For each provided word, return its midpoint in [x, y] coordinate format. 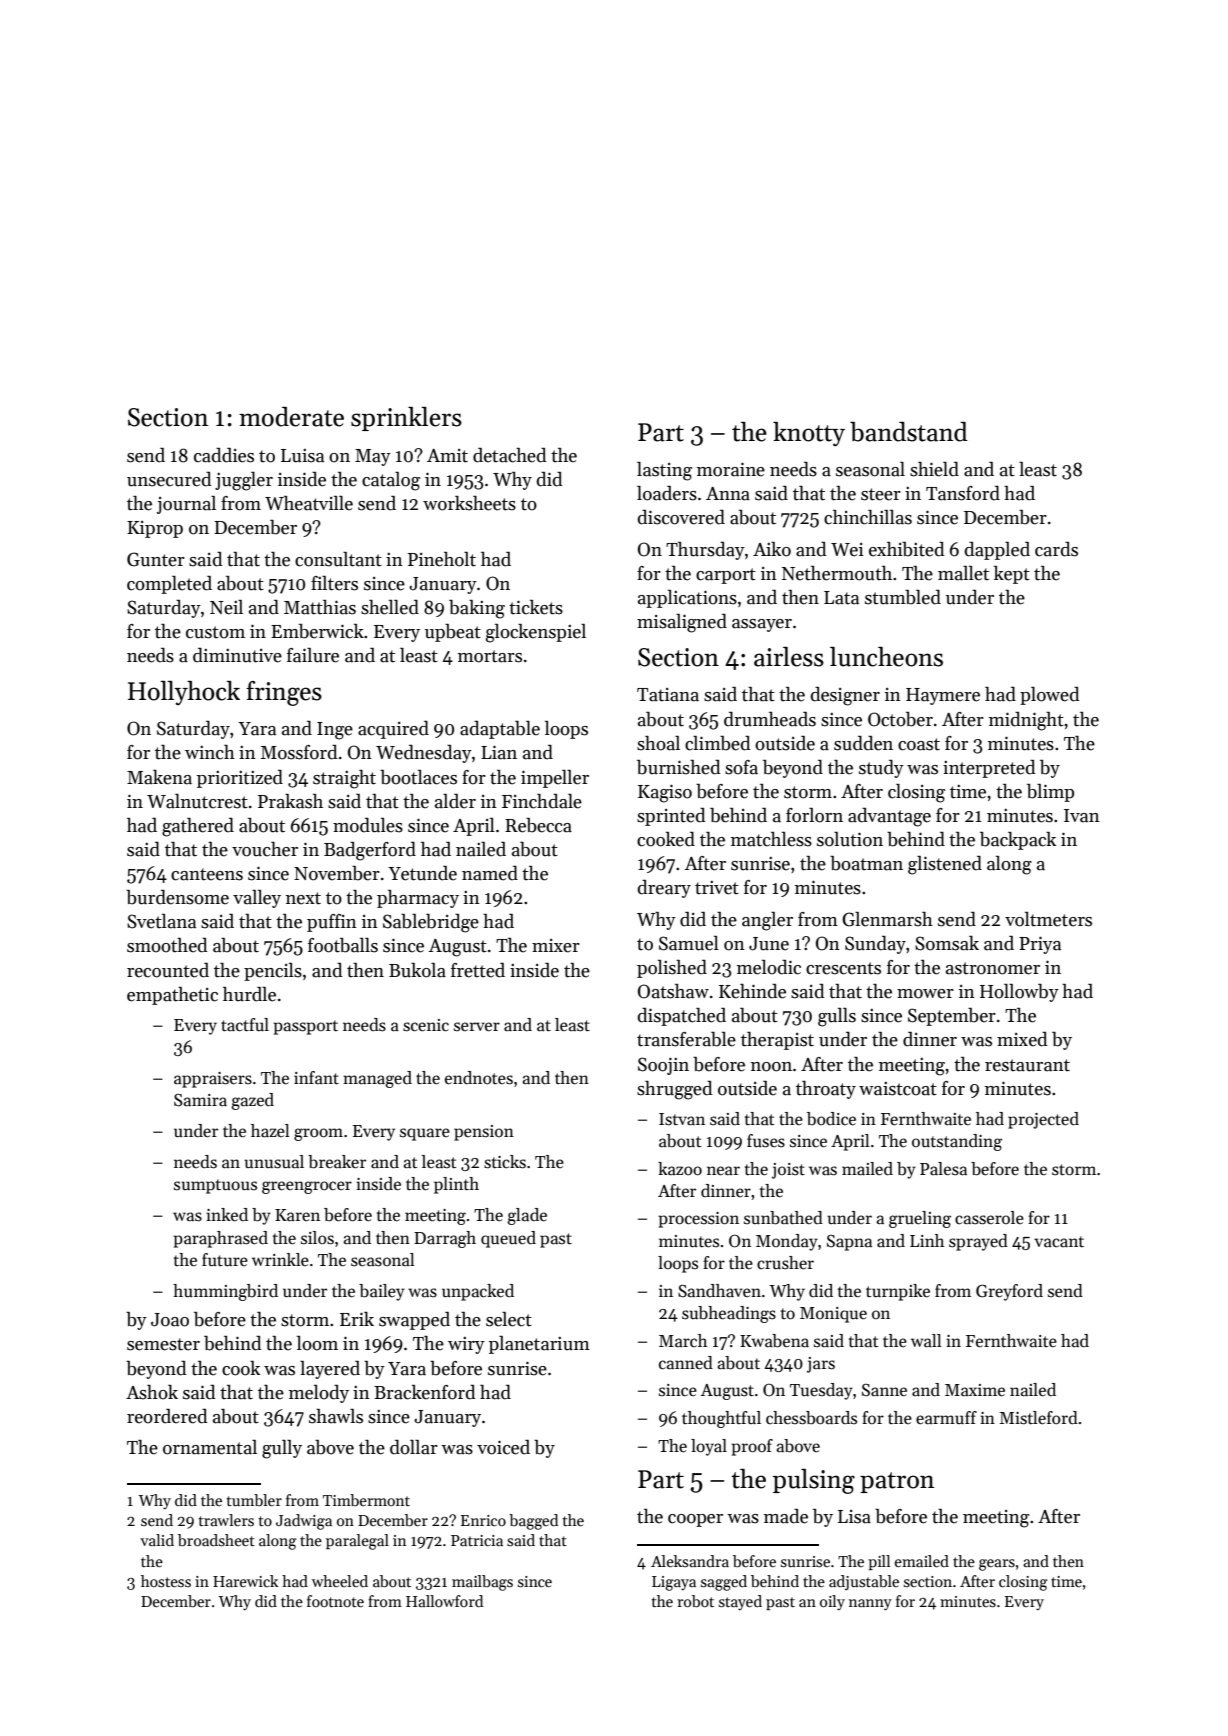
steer [881, 494]
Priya [1040, 945]
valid [157, 1540]
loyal [709, 1447]
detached [509, 455]
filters [334, 583]
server [477, 1027]
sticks [505, 1162]
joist [788, 1171]
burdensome [177, 897]
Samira [200, 1100]
